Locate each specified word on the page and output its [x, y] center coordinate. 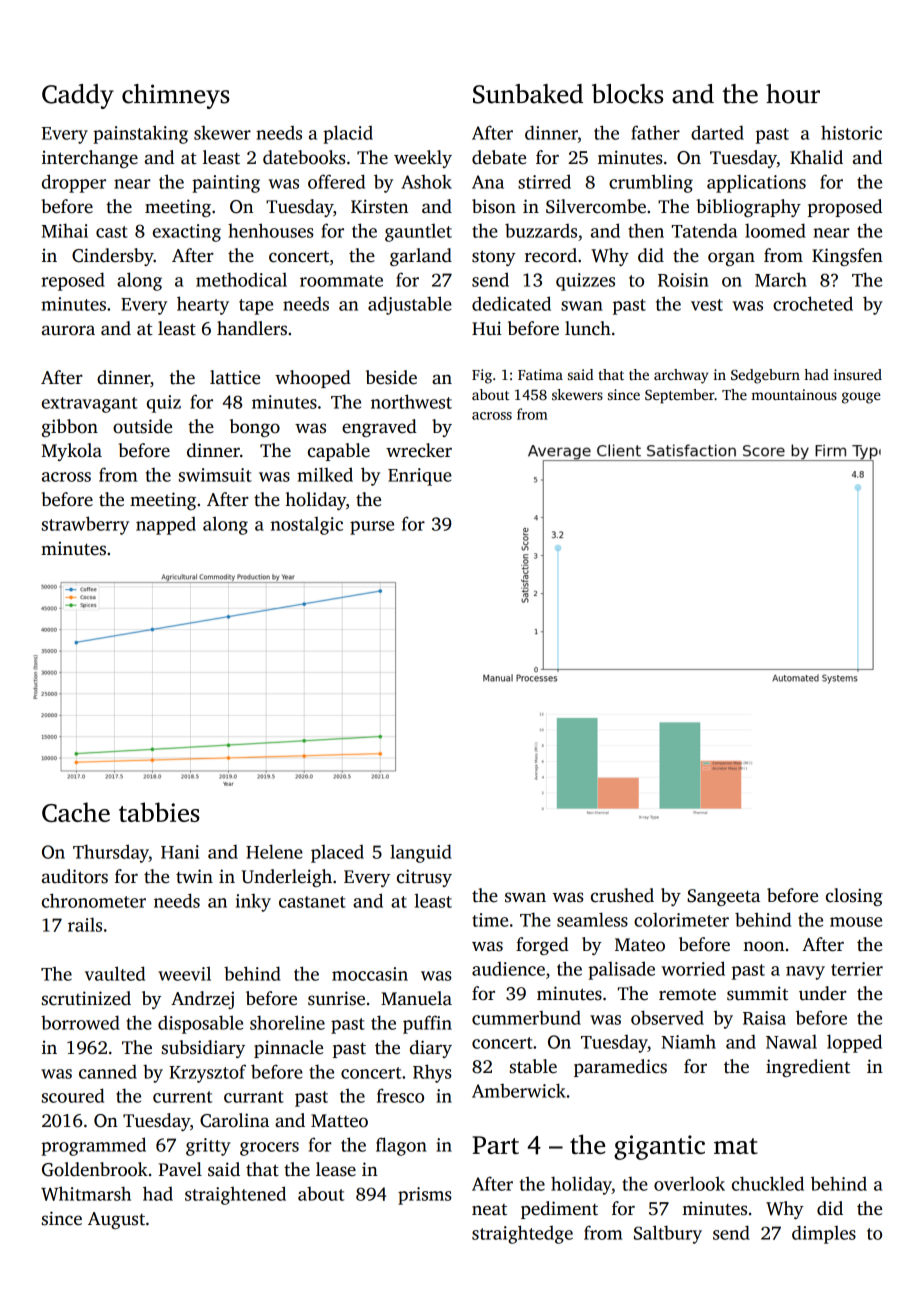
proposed [845, 208]
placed [337, 854]
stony [494, 258]
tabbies [159, 812]
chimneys [176, 96]
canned [108, 1071]
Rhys [432, 1073]
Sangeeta [723, 897]
